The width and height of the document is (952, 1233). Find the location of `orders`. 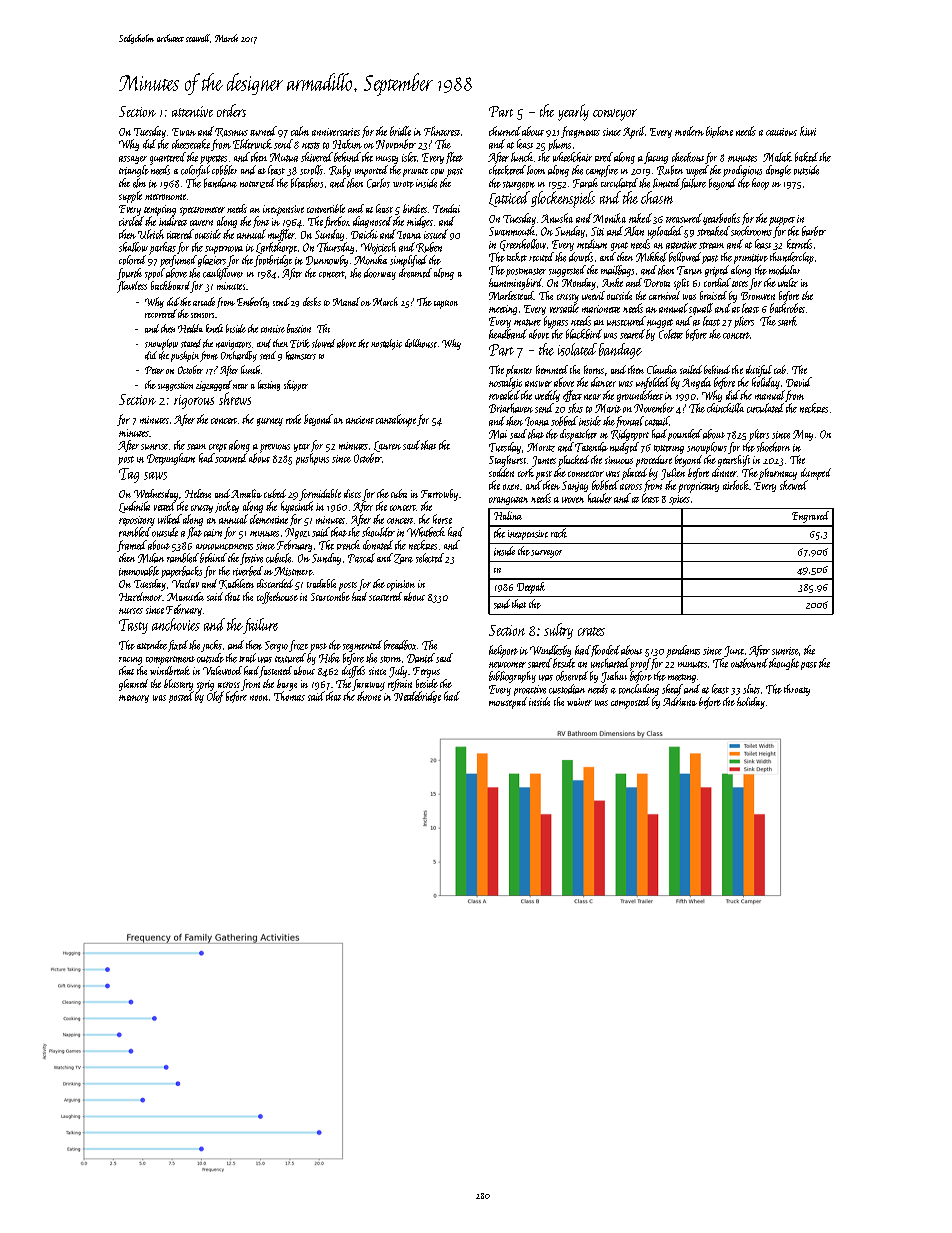

orders is located at coordinates (231, 110).
